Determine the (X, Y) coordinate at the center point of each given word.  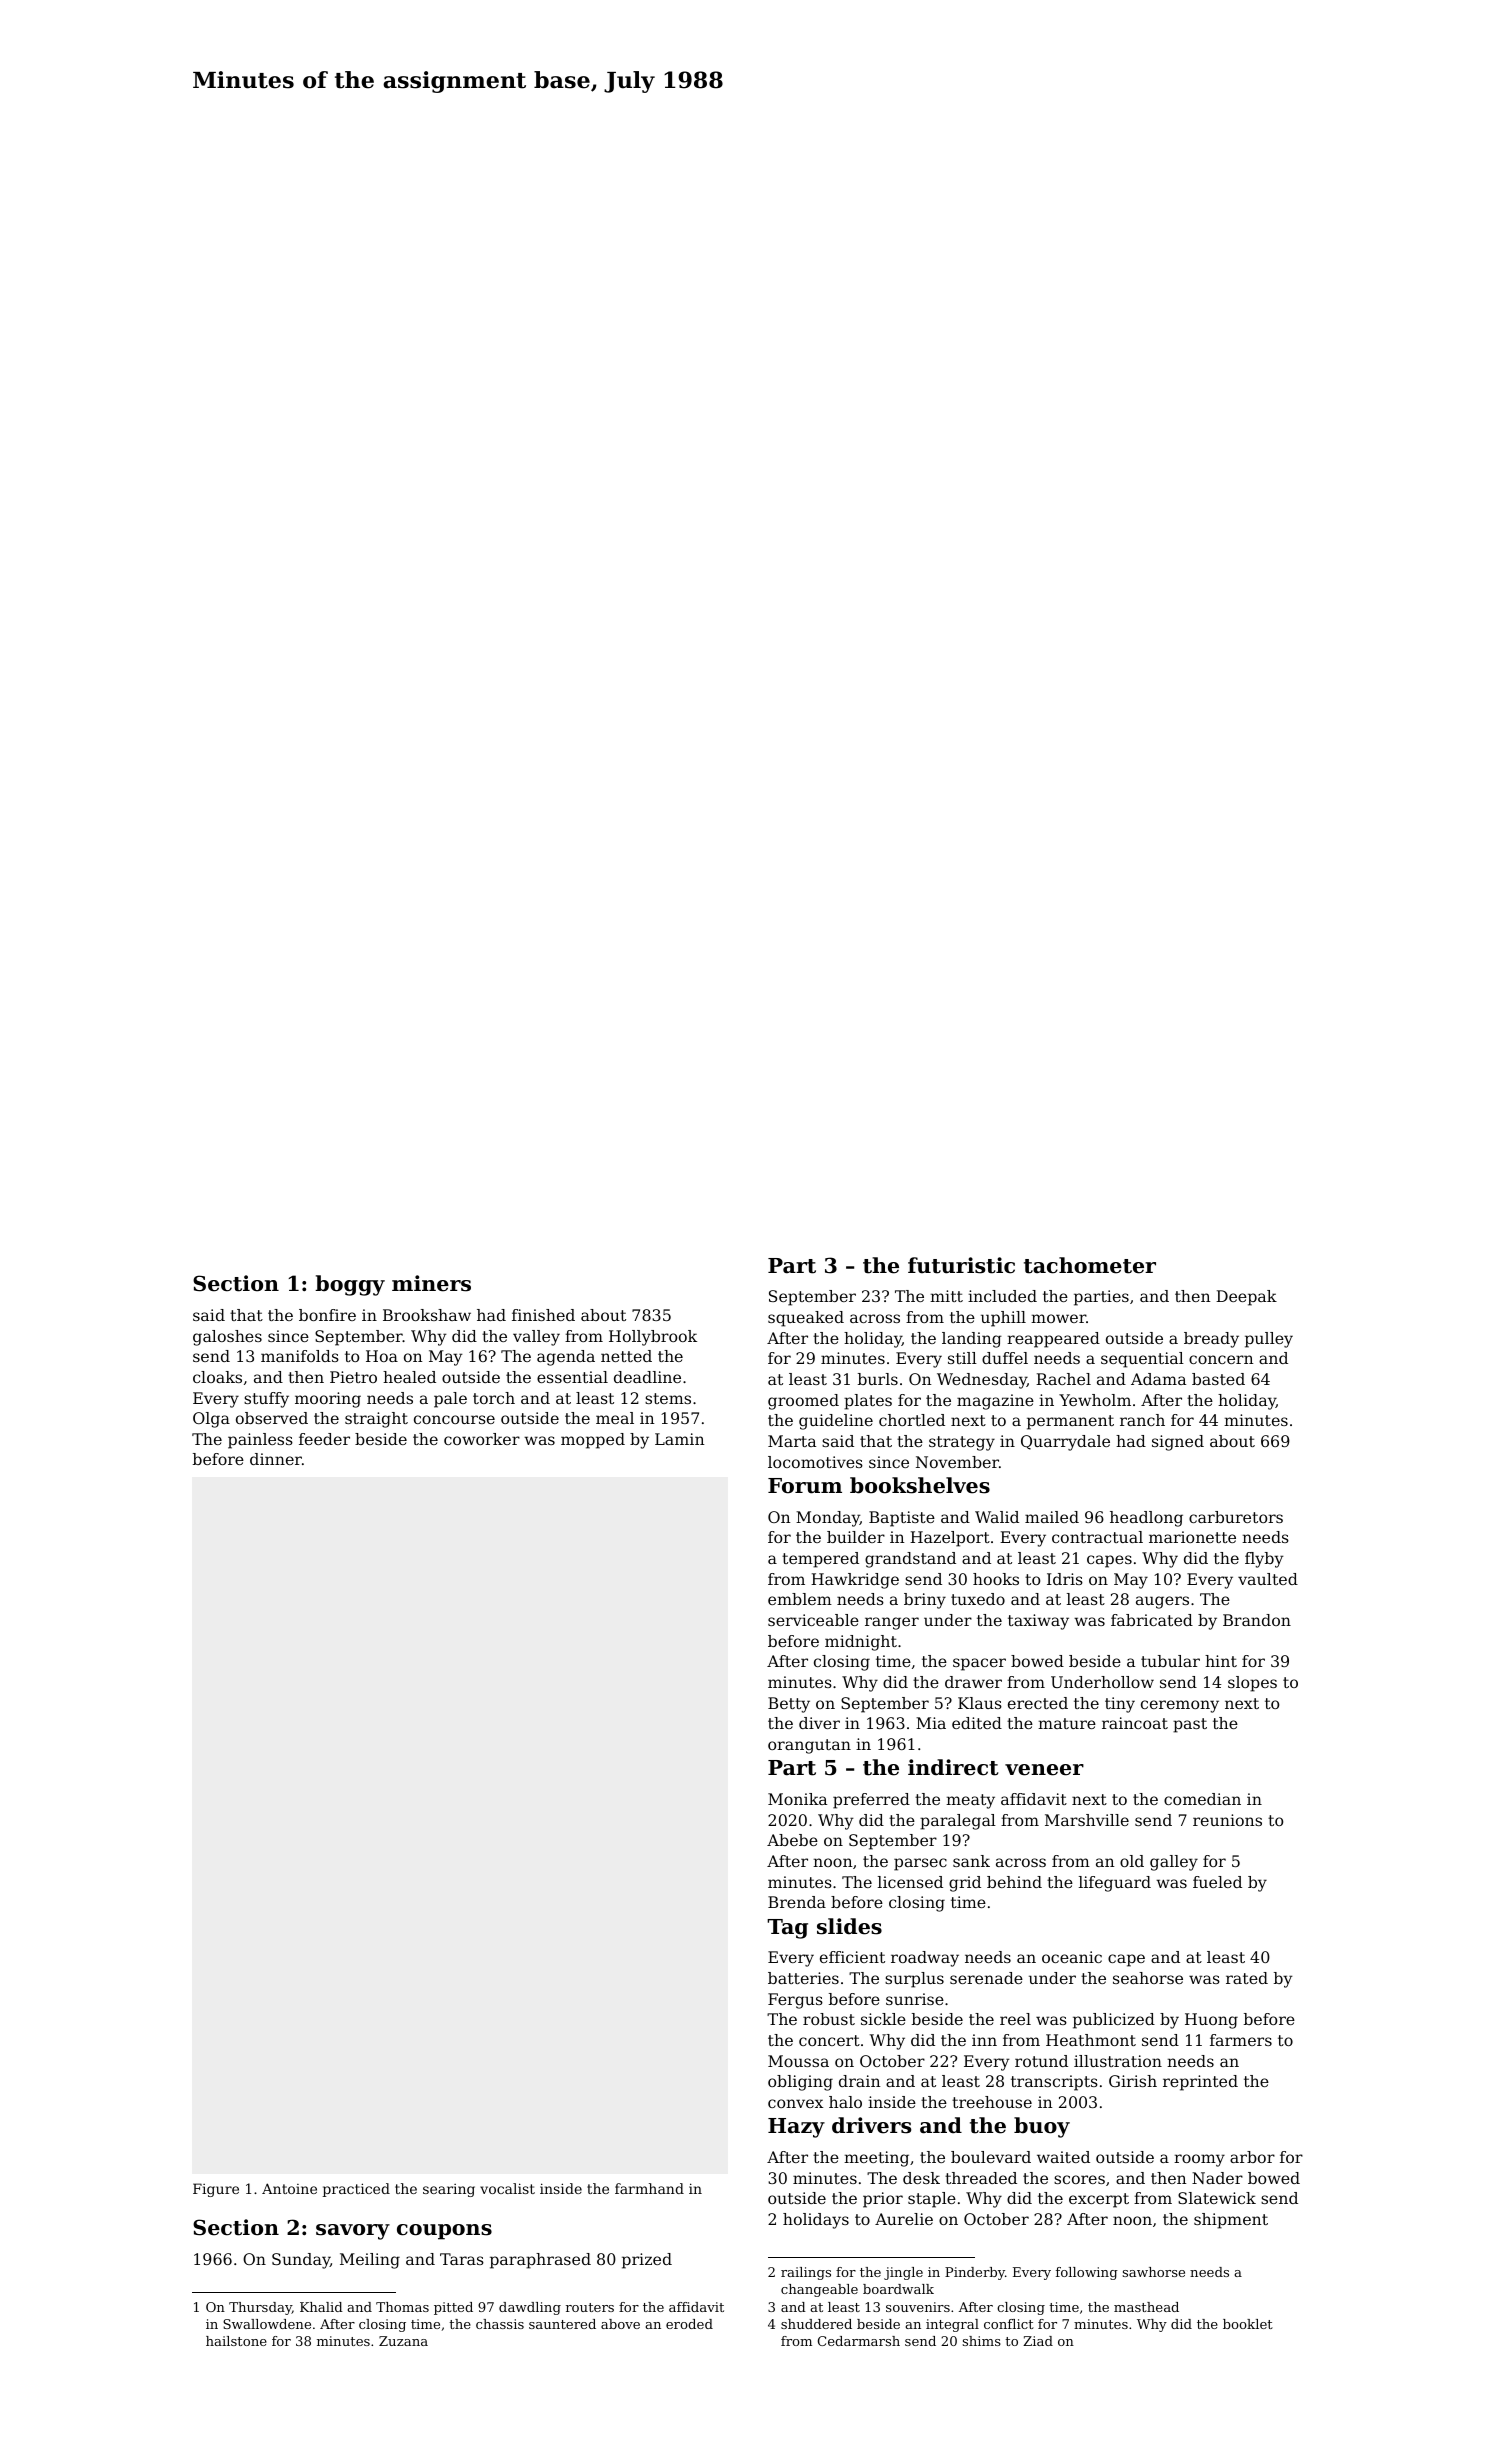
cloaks (217, 1377)
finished (543, 1315)
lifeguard (1115, 1884)
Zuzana (403, 2341)
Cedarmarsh (859, 2341)
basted (1218, 1379)
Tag (787, 1929)
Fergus (795, 2001)
